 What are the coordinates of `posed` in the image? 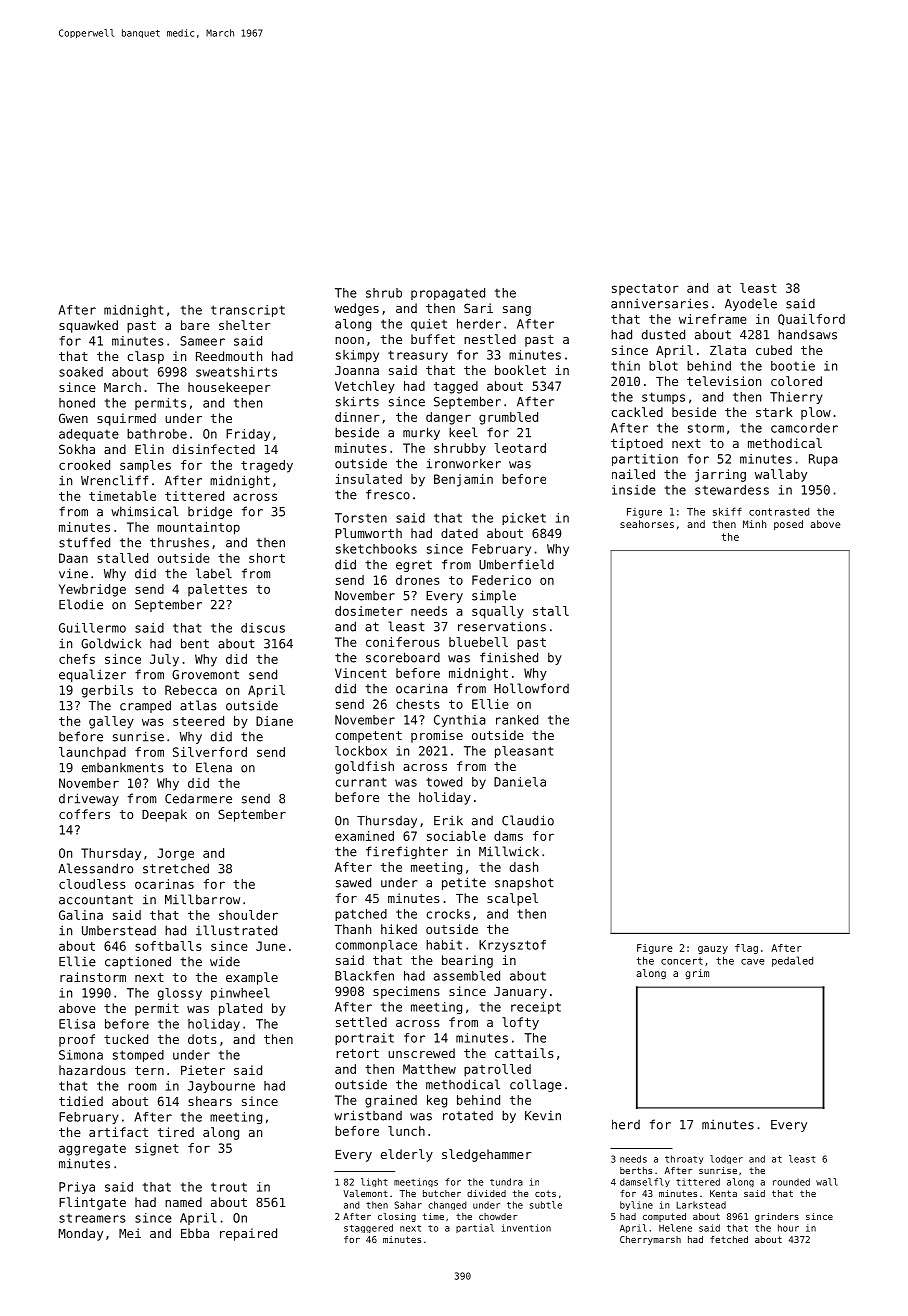 It's located at (788, 525).
